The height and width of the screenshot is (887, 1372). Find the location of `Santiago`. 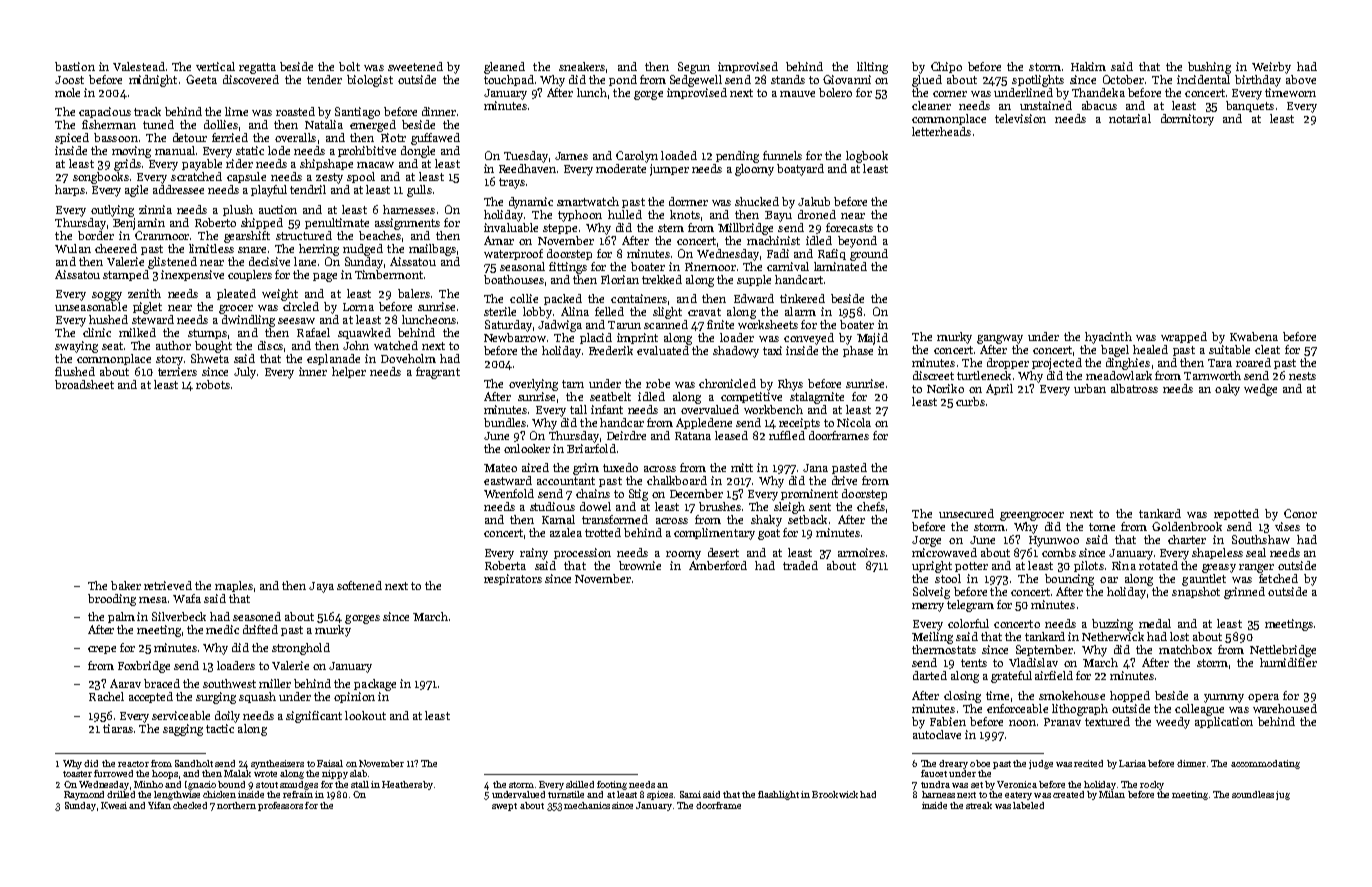

Santiago is located at coordinates (357, 113).
